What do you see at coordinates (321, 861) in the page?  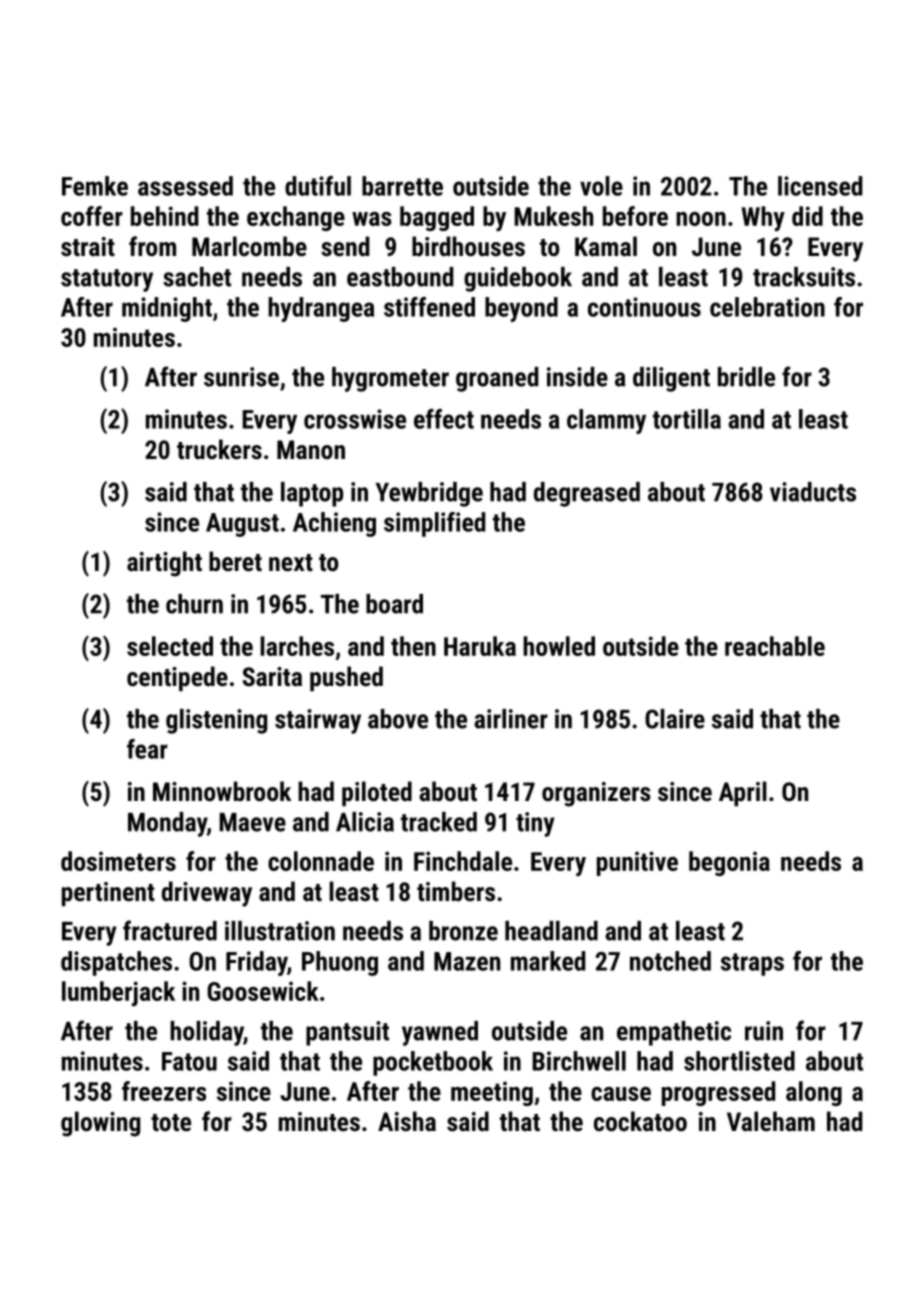 I see `colonnade` at bounding box center [321, 861].
